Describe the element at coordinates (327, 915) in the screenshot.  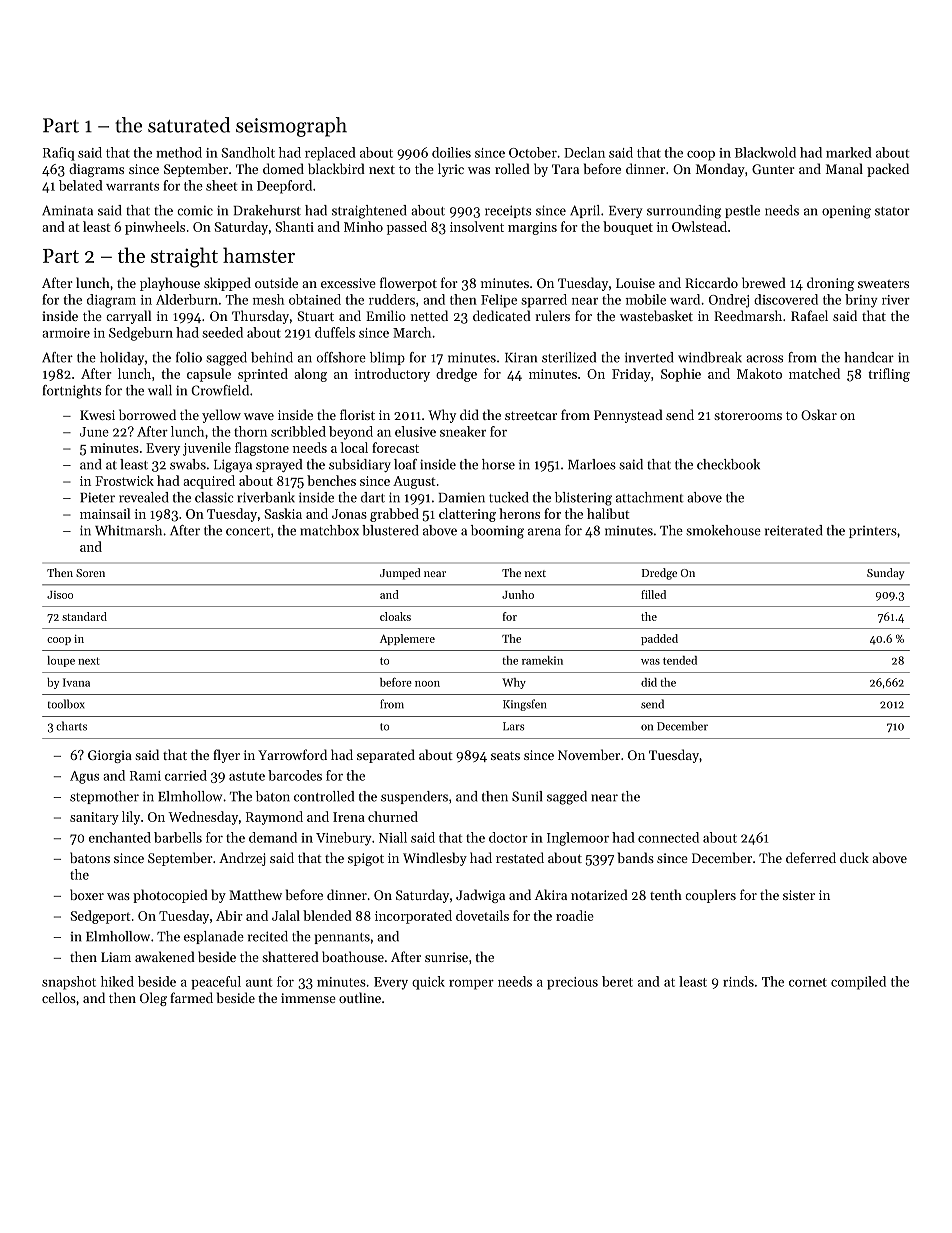
I see `blended` at that location.
